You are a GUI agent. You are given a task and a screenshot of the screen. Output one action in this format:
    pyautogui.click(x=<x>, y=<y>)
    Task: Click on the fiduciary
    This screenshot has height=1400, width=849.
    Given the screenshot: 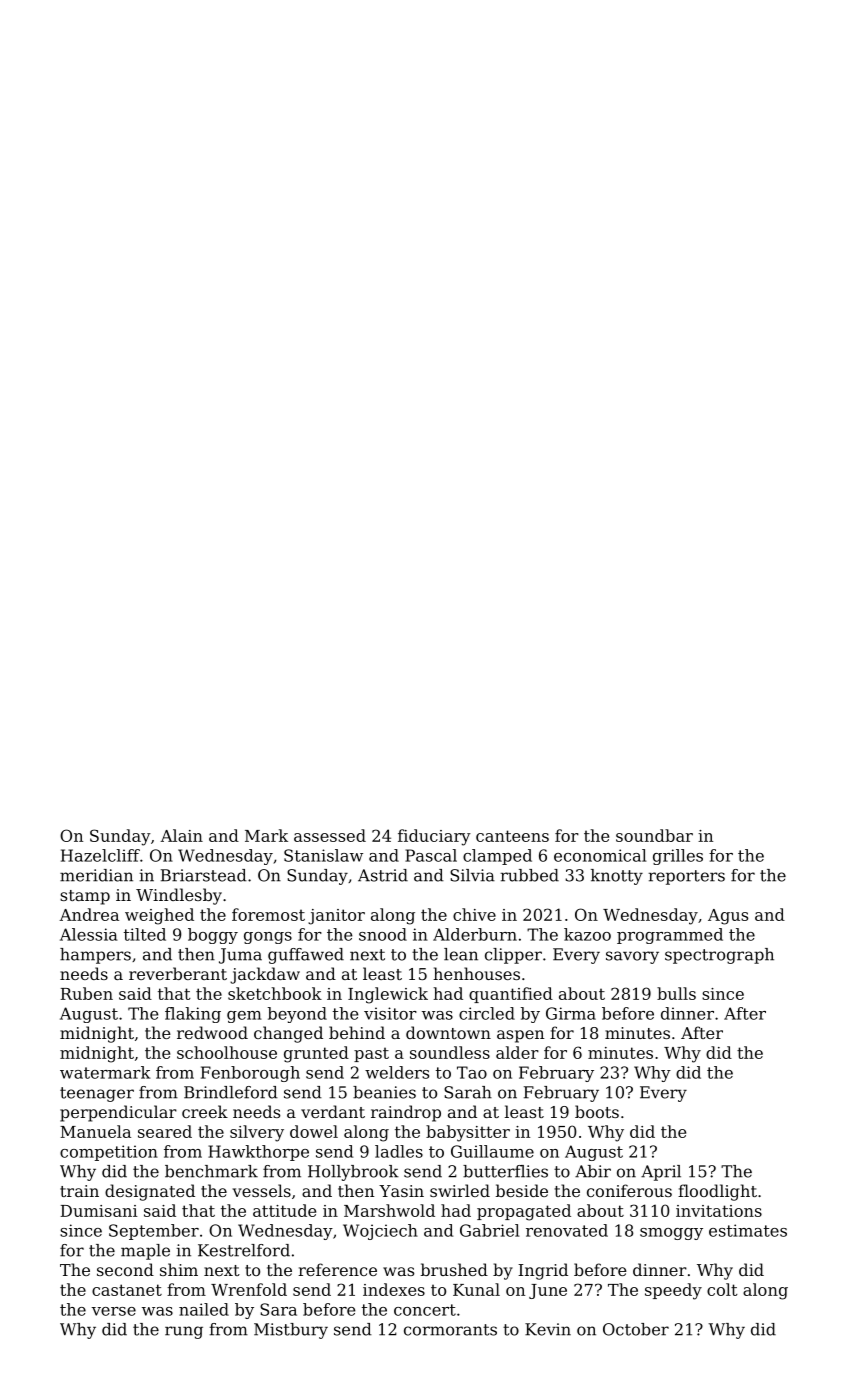 What is the action you would take?
    pyautogui.click(x=434, y=837)
